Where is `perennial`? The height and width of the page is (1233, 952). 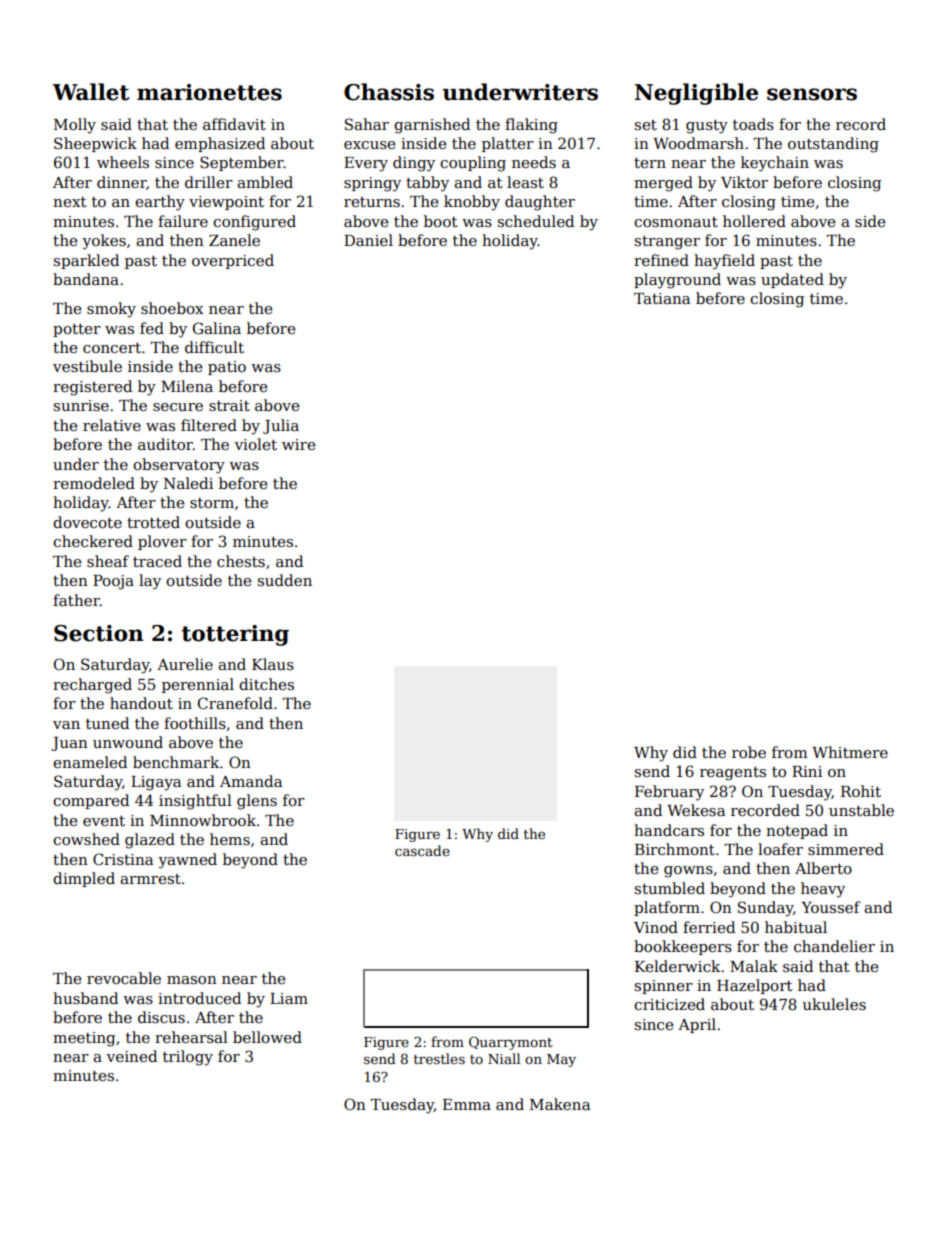 perennial is located at coordinates (198, 685).
